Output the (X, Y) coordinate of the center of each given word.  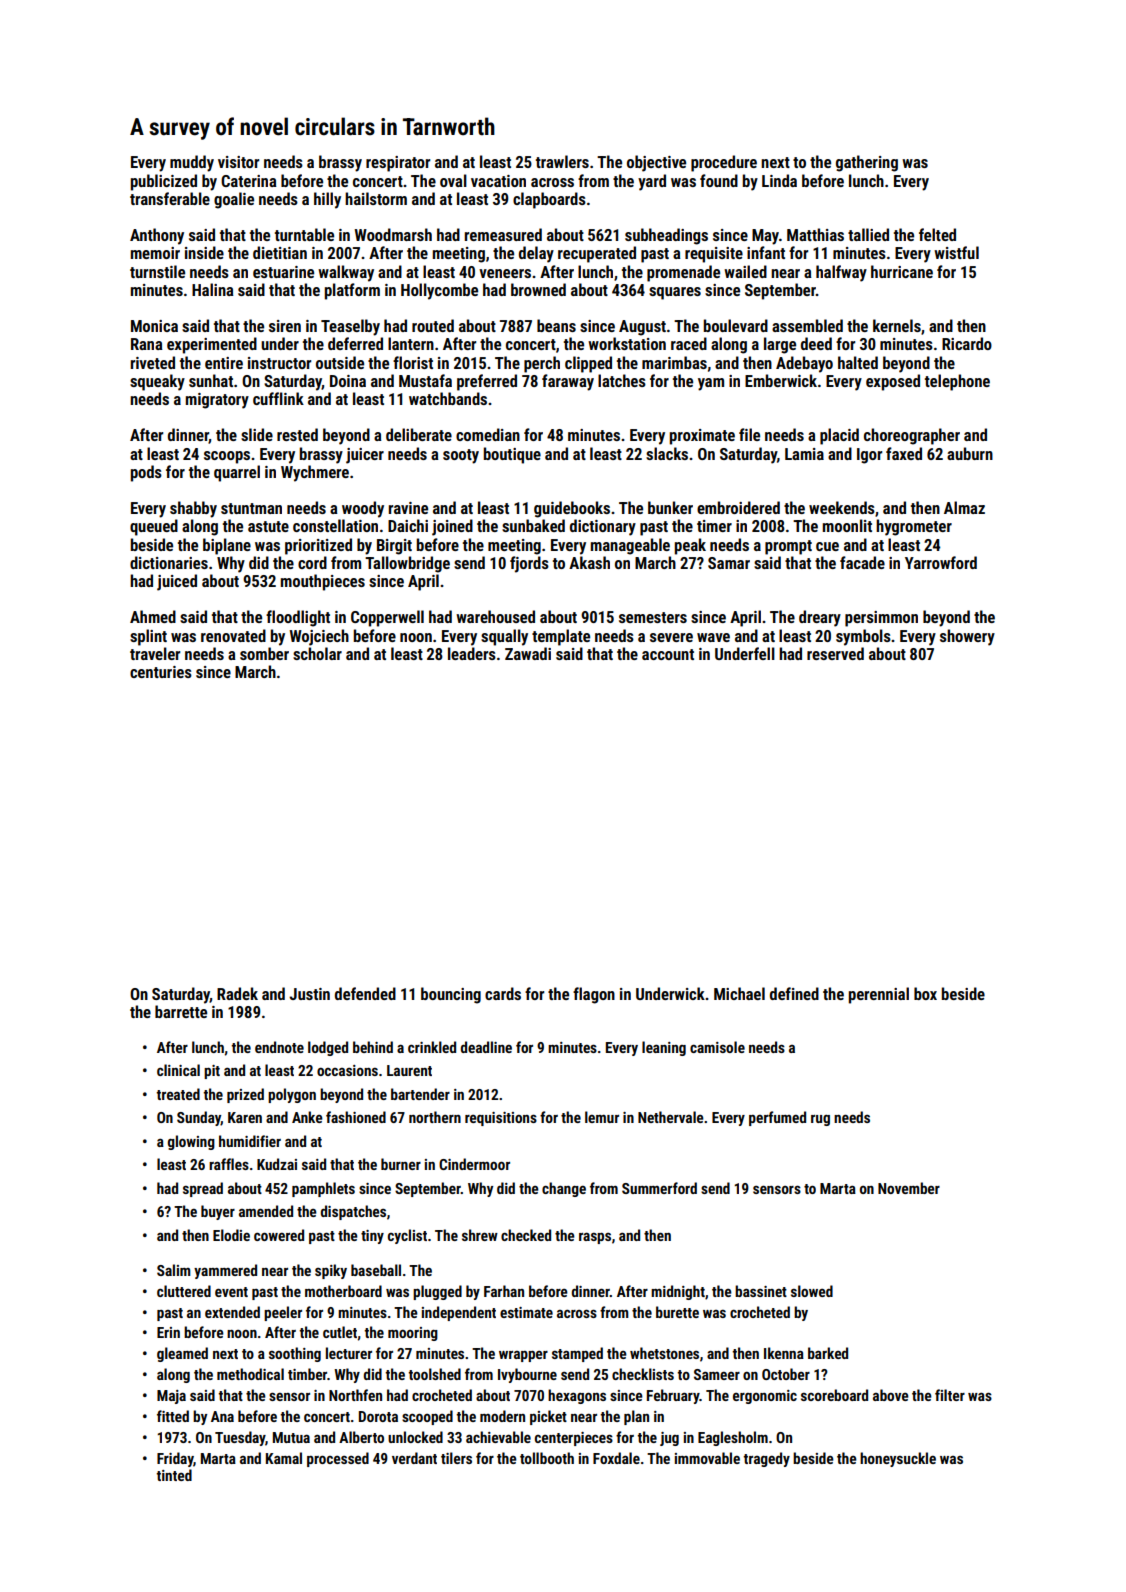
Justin (309, 994)
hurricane (902, 271)
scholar (317, 653)
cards (503, 993)
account (668, 654)
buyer (218, 1212)
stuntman (251, 508)
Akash (589, 562)
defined (794, 993)
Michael (739, 993)
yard (652, 182)
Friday (175, 1459)
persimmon (881, 619)
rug (820, 1120)
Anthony (157, 236)
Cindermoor (474, 1164)
